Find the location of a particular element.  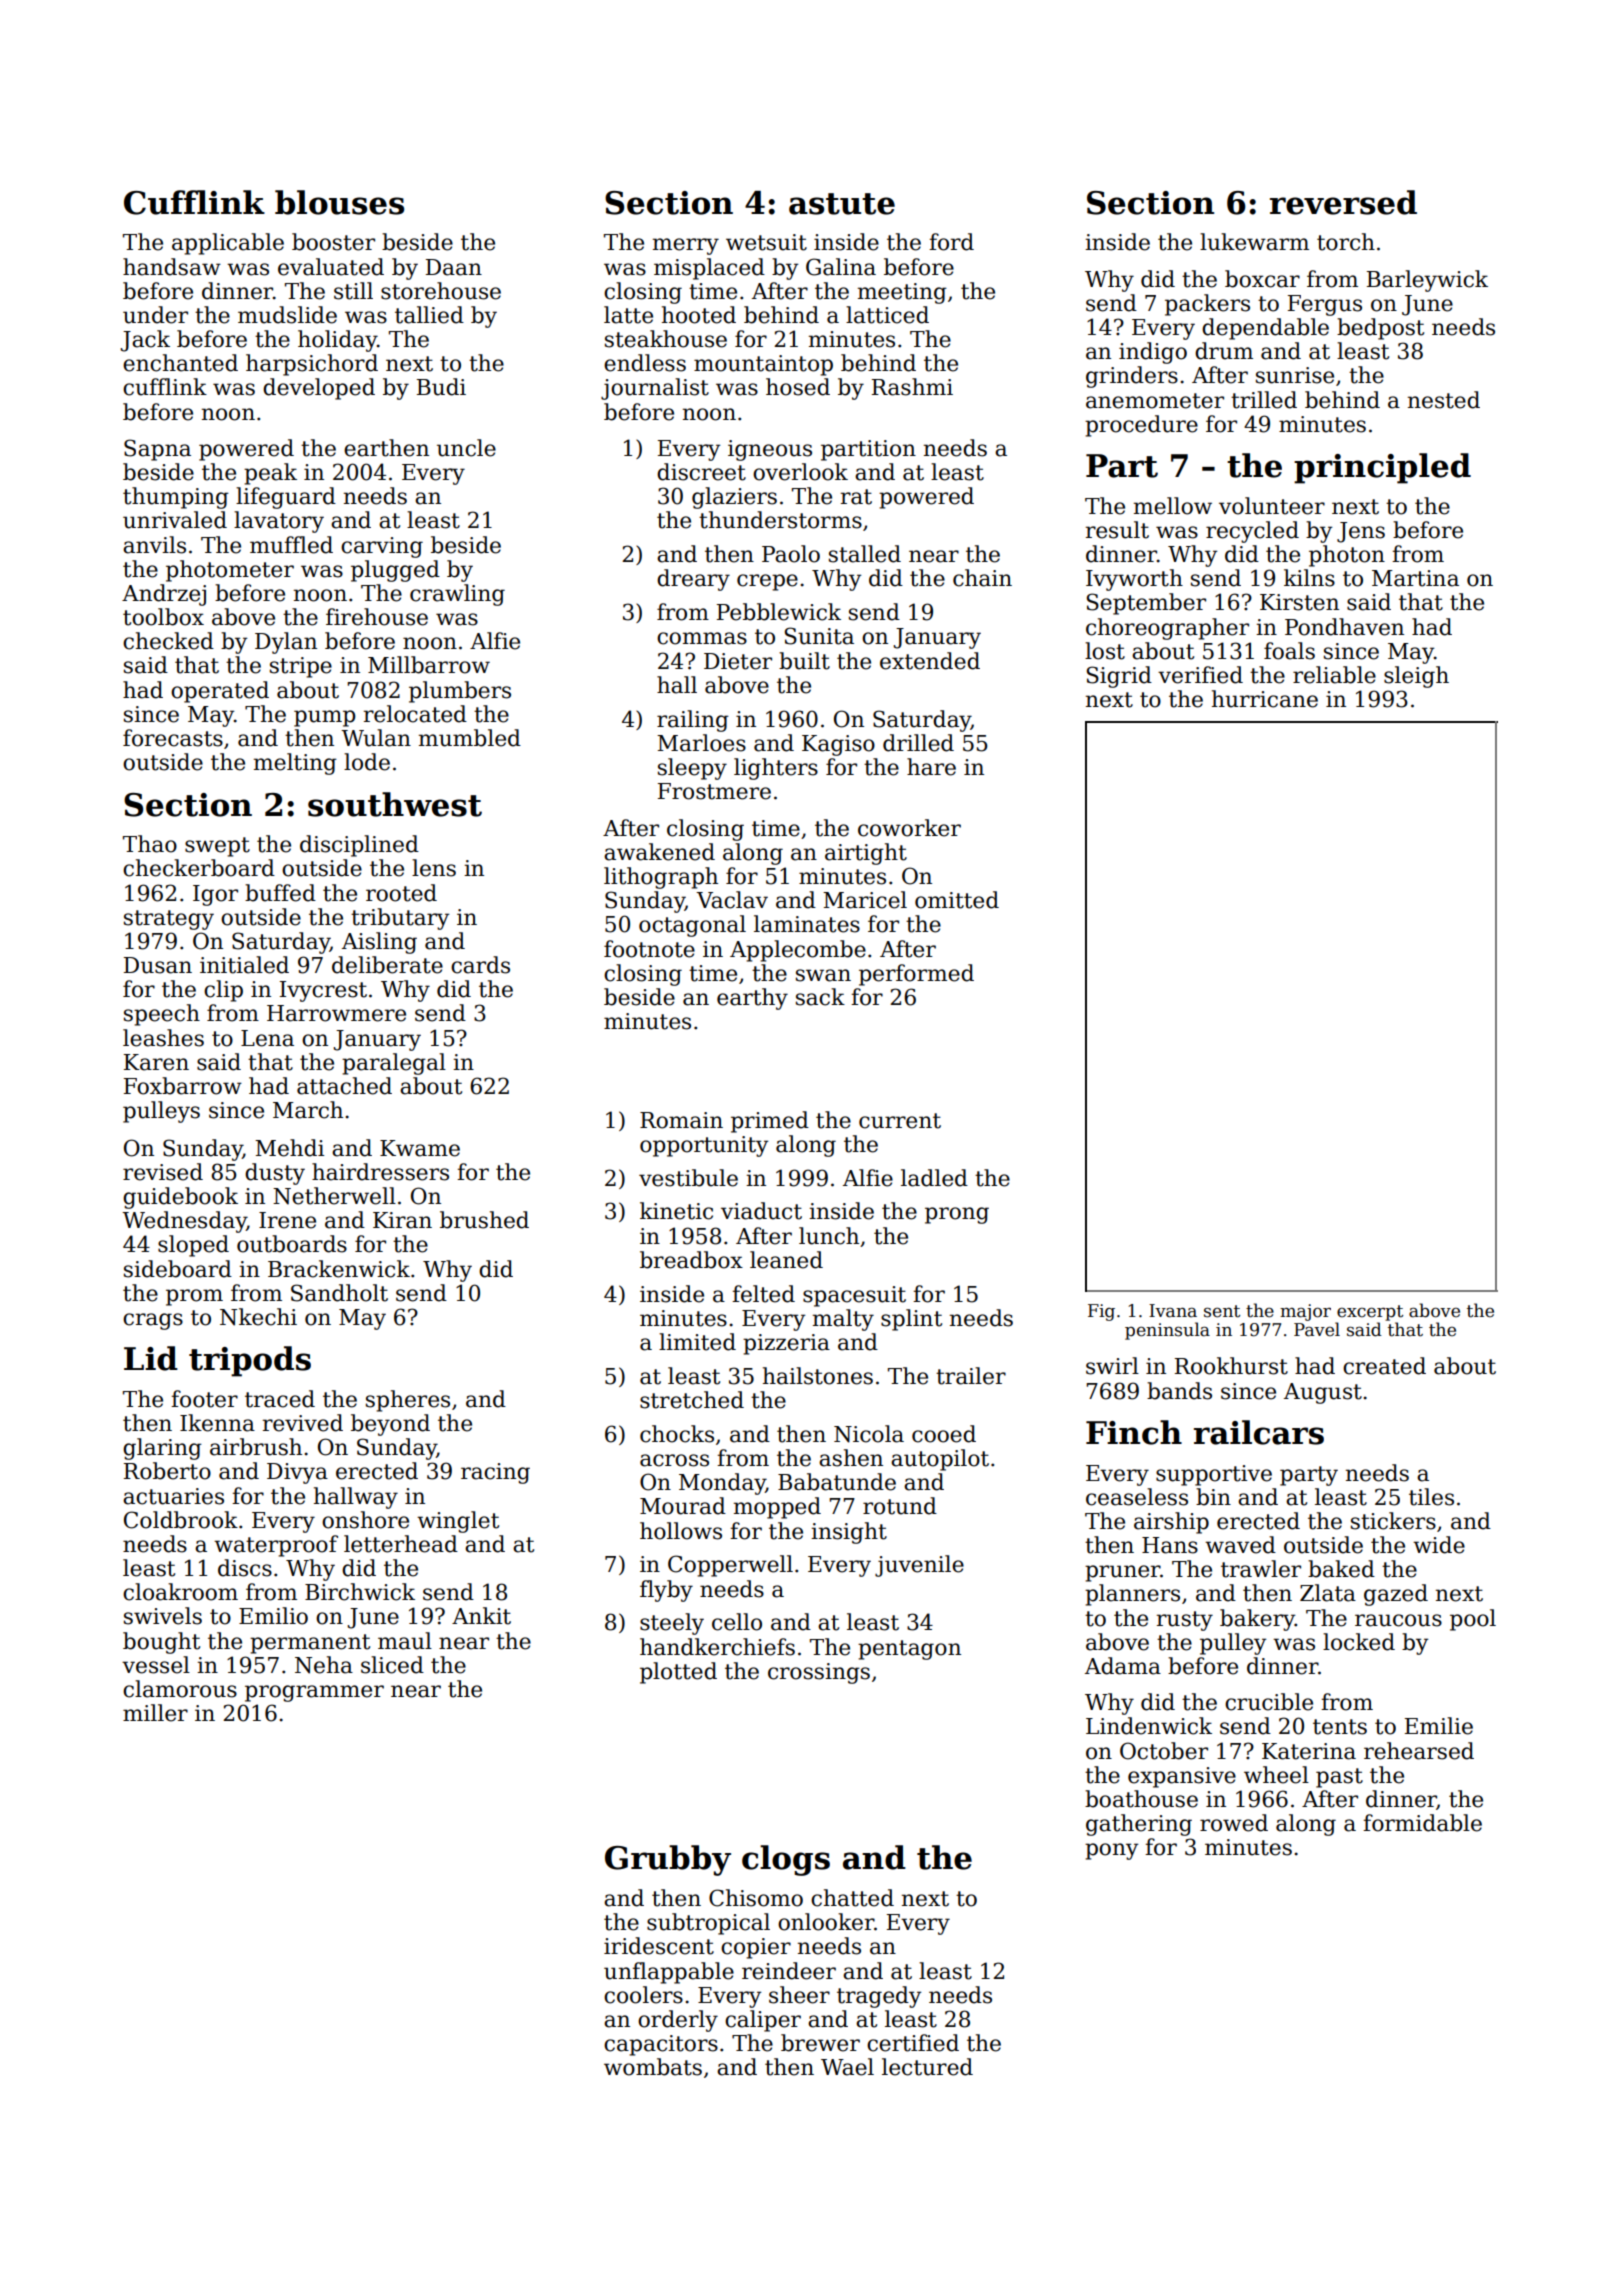

Kiran is located at coordinates (402, 1220).
